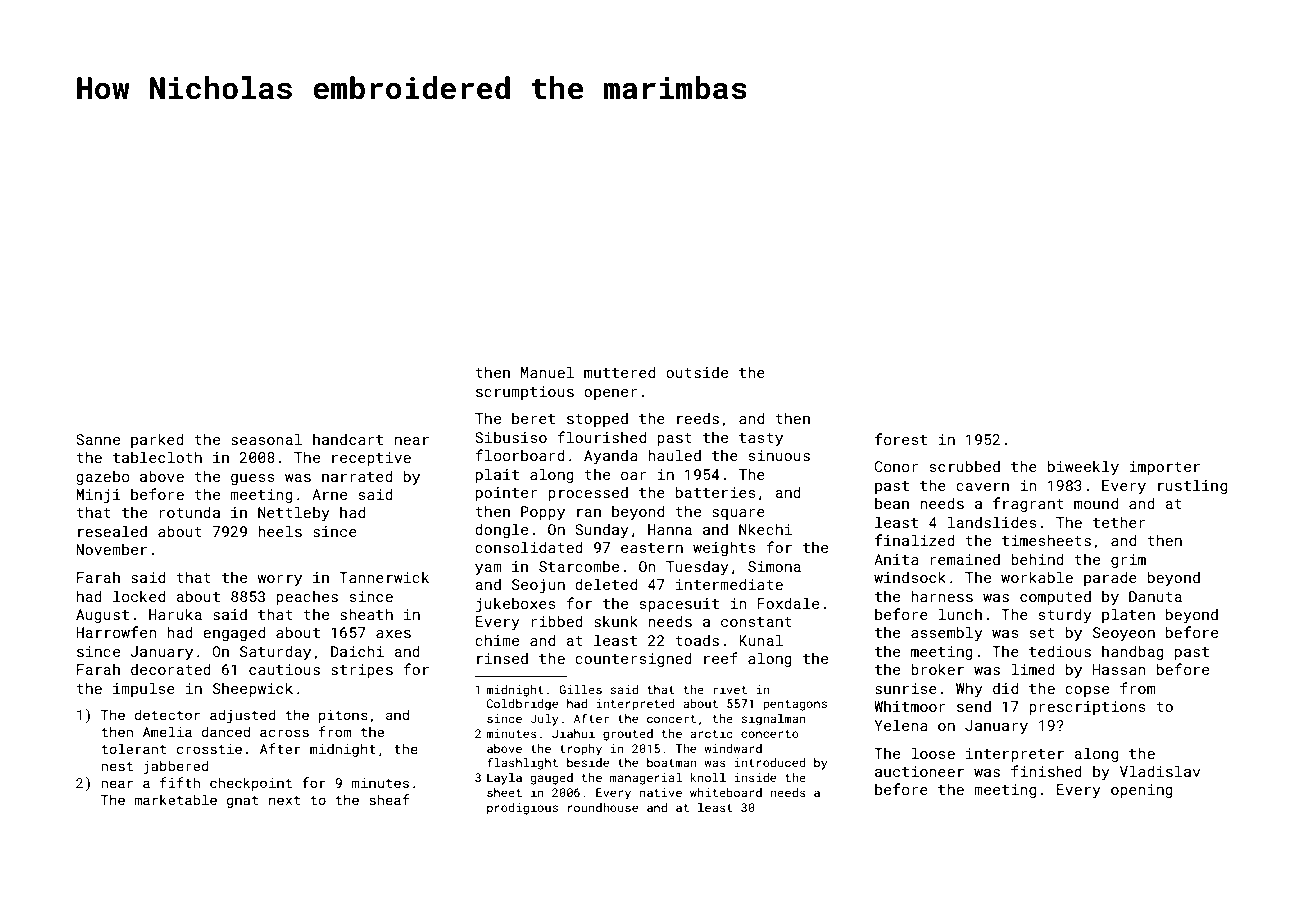 This image has width=1308, height=924. What do you see at coordinates (1142, 791) in the image?
I see `opening` at bounding box center [1142, 791].
